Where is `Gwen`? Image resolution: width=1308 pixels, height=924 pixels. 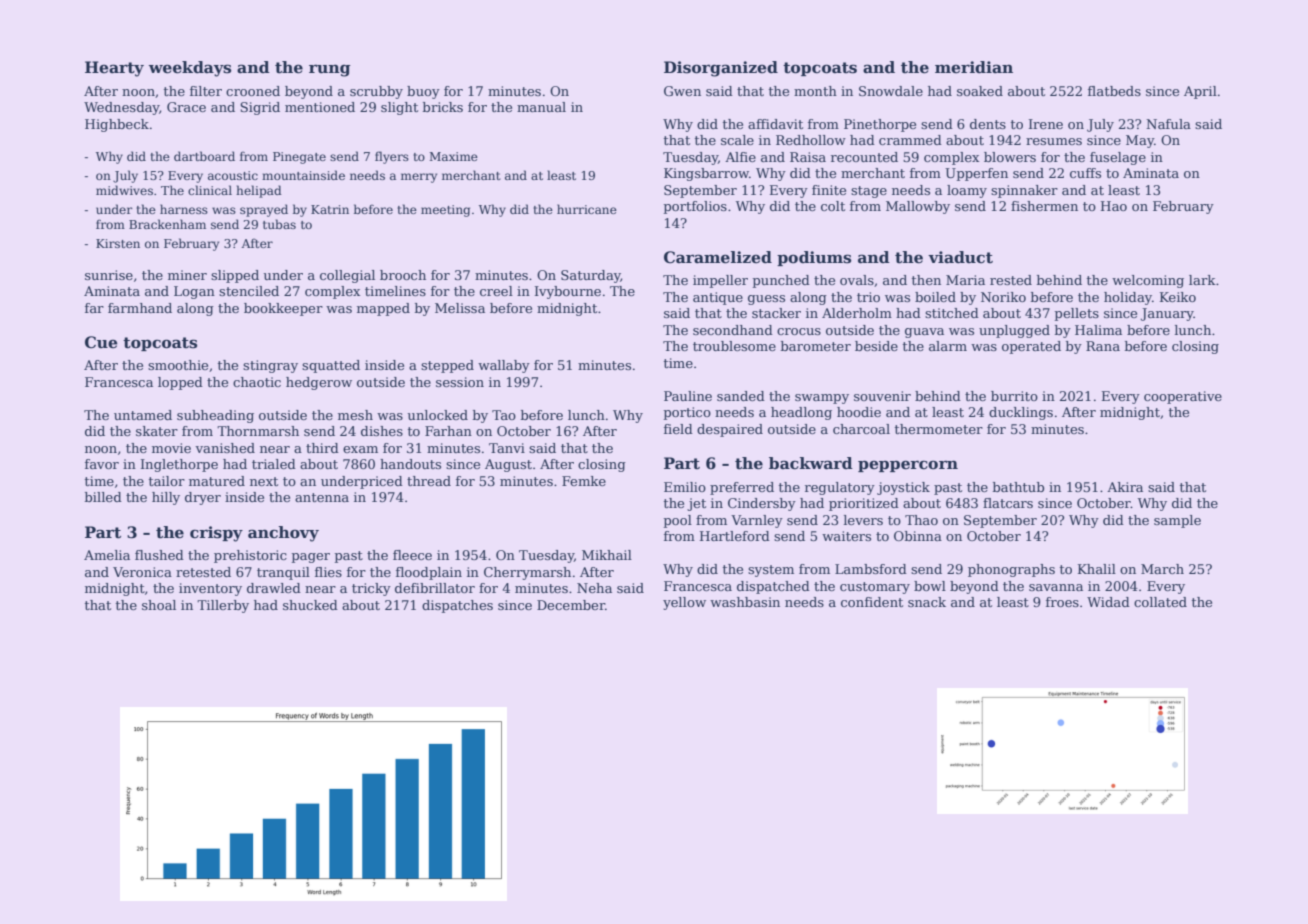
Gwen is located at coordinates (682, 91).
